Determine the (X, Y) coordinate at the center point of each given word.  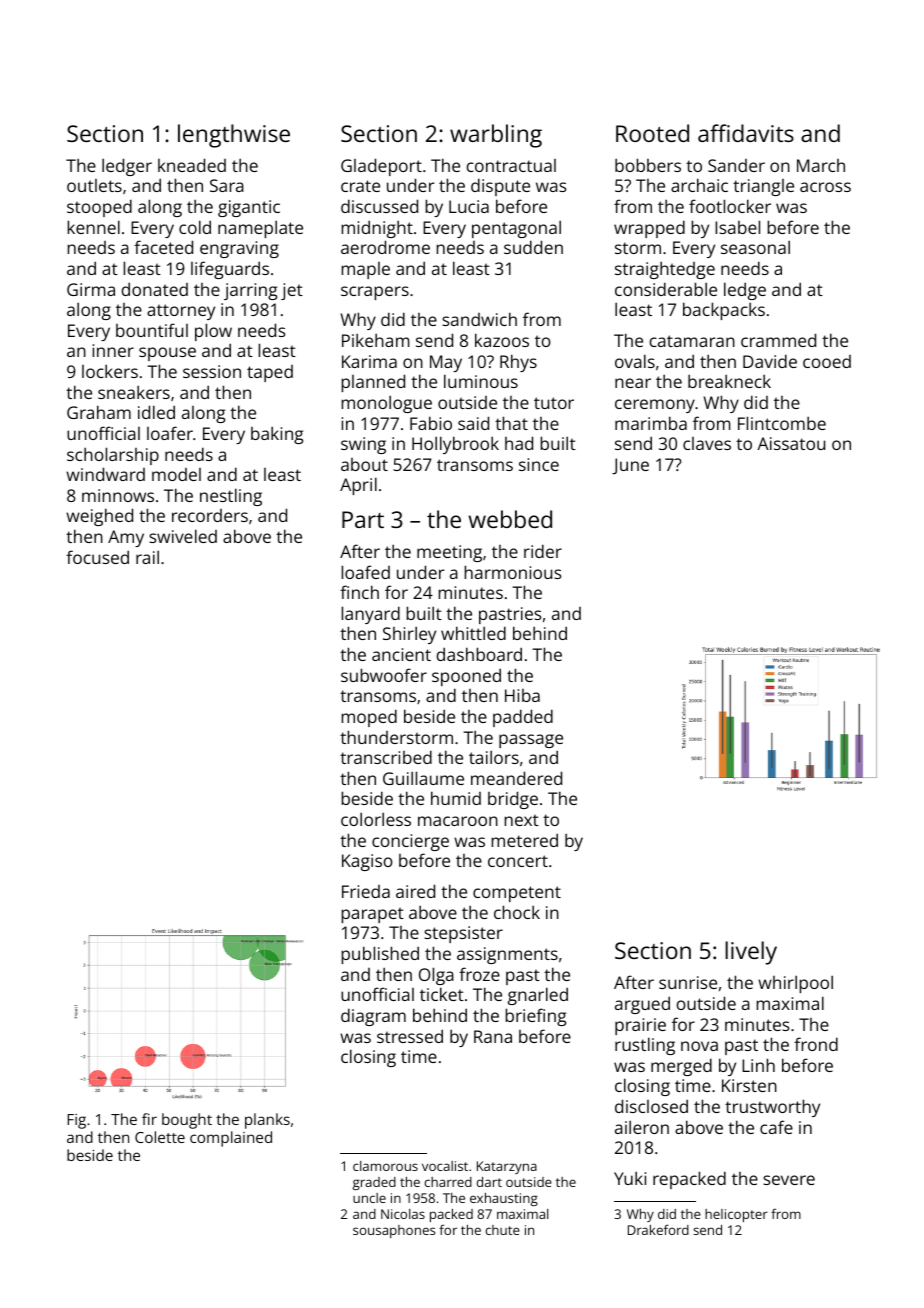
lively (751, 953)
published (380, 955)
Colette (160, 1137)
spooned (466, 677)
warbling (496, 136)
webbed (510, 519)
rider (543, 551)
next (521, 820)
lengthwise (234, 136)
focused (97, 557)
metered (524, 840)
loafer (170, 433)
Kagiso (367, 862)
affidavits (746, 133)
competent (517, 894)
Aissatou (791, 443)
